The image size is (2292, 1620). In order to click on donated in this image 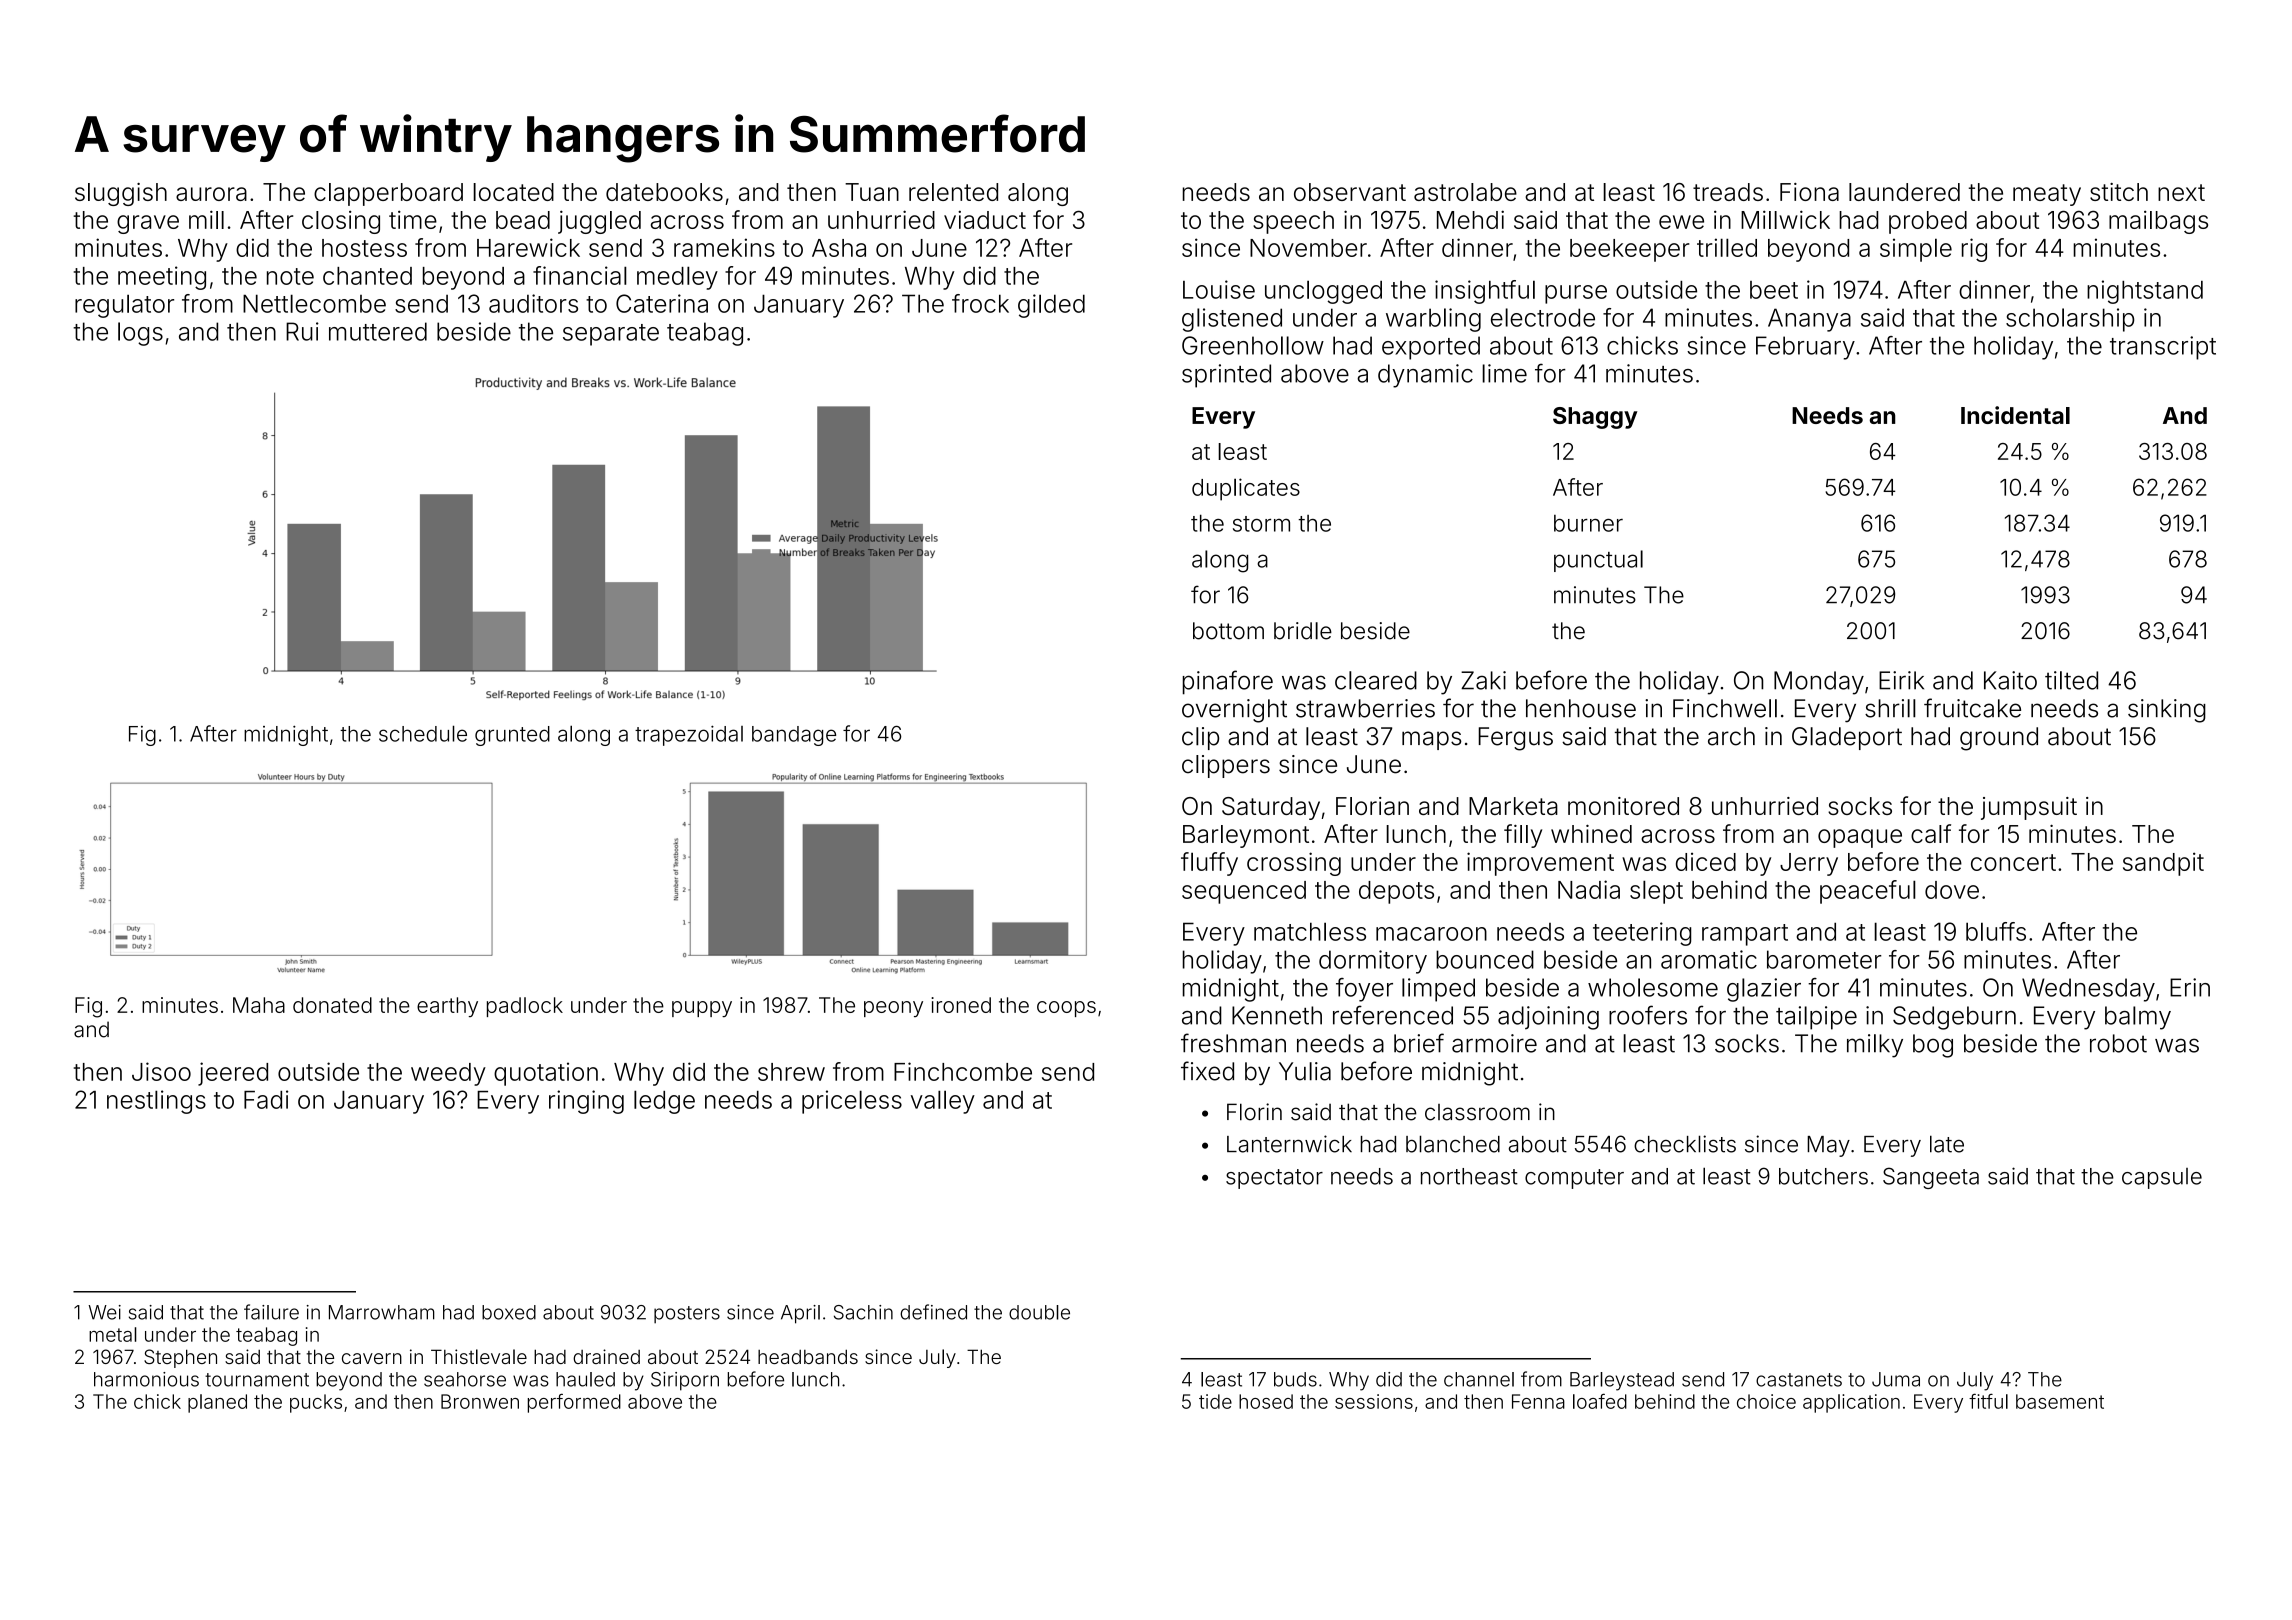, I will do `click(332, 1005)`.
